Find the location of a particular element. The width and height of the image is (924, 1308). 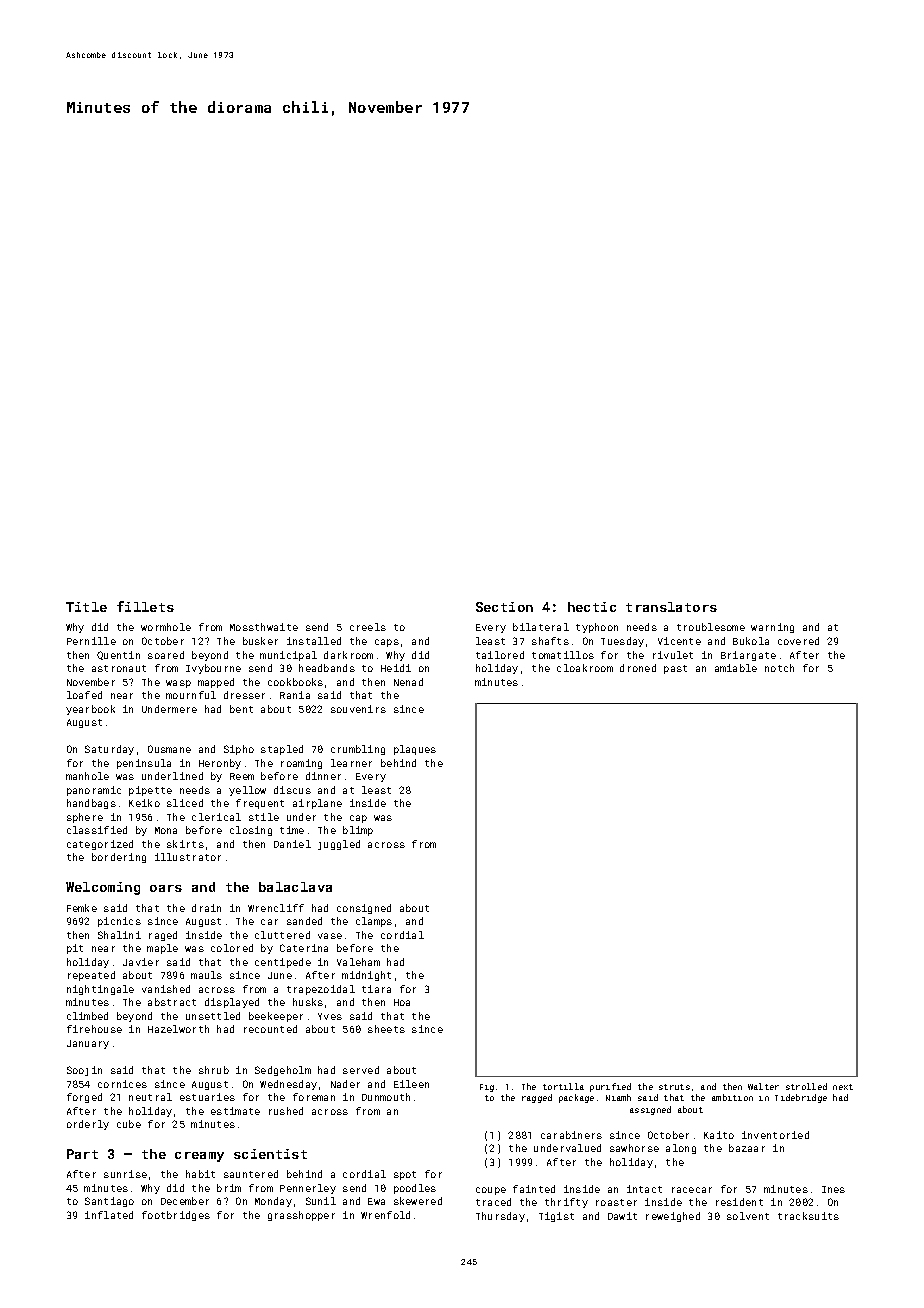

carabiners is located at coordinates (571, 1135).
